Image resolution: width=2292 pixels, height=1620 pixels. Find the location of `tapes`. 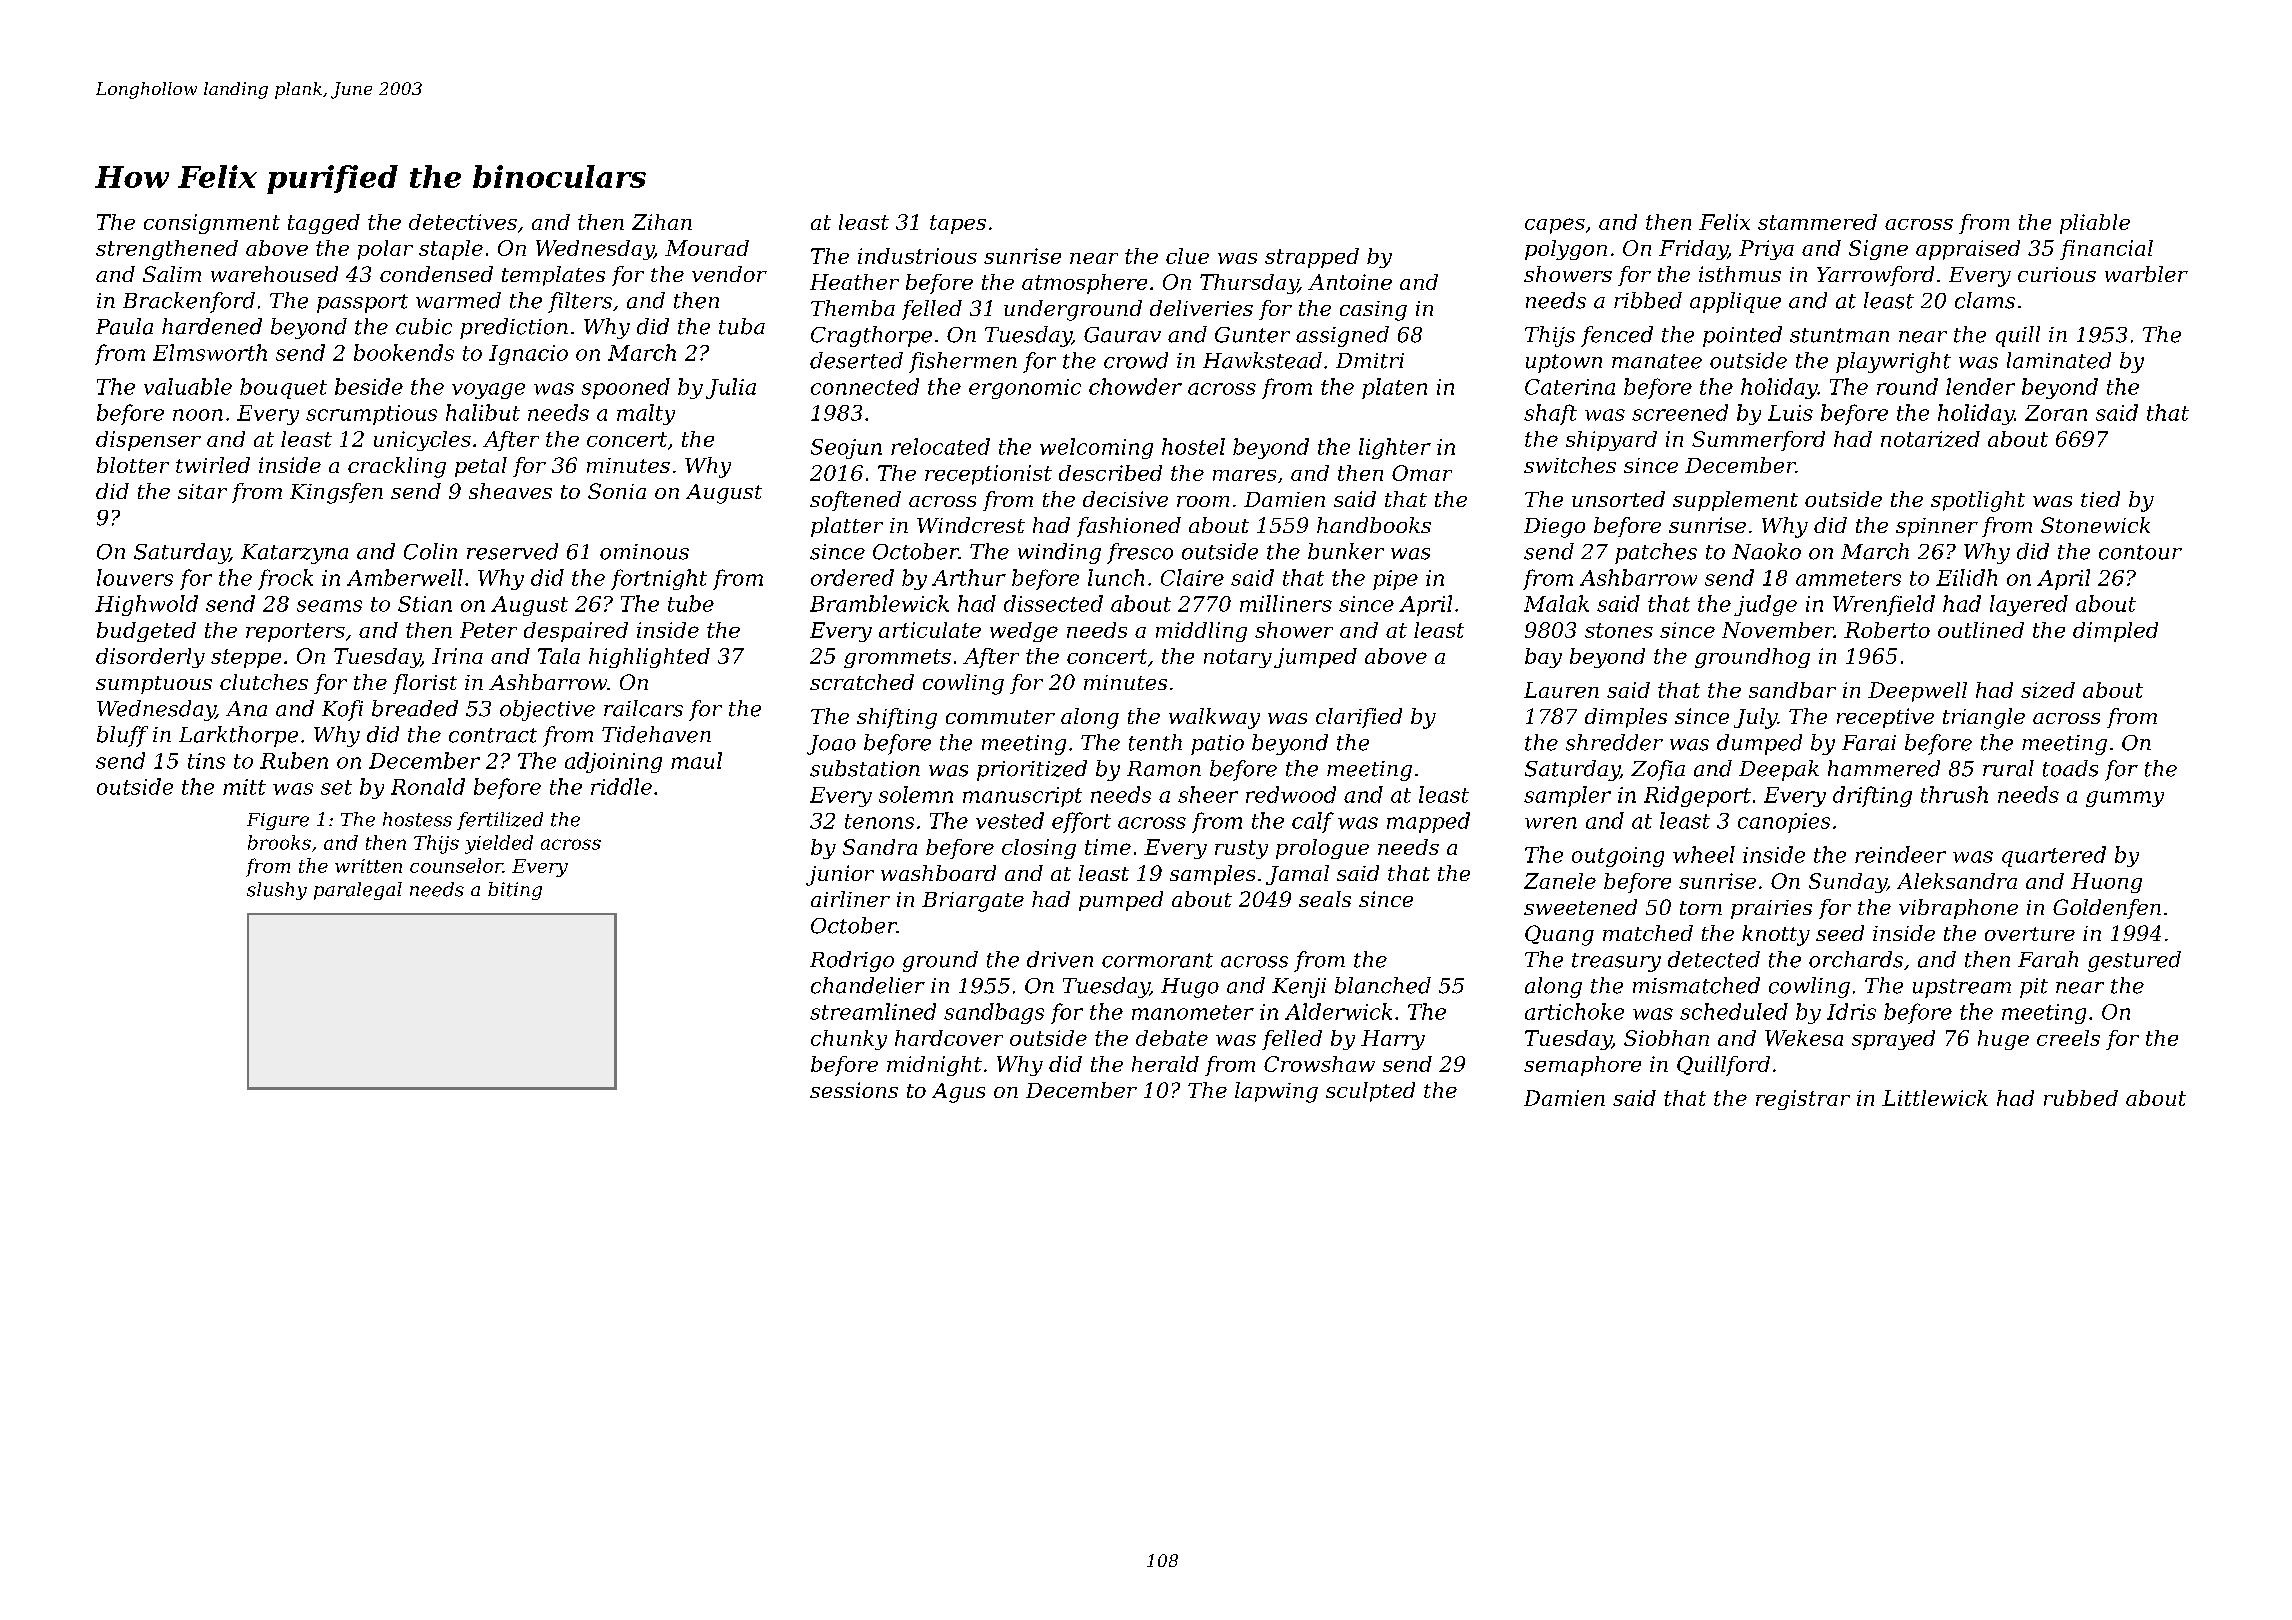

tapes is located at coordinates (958, 224).
